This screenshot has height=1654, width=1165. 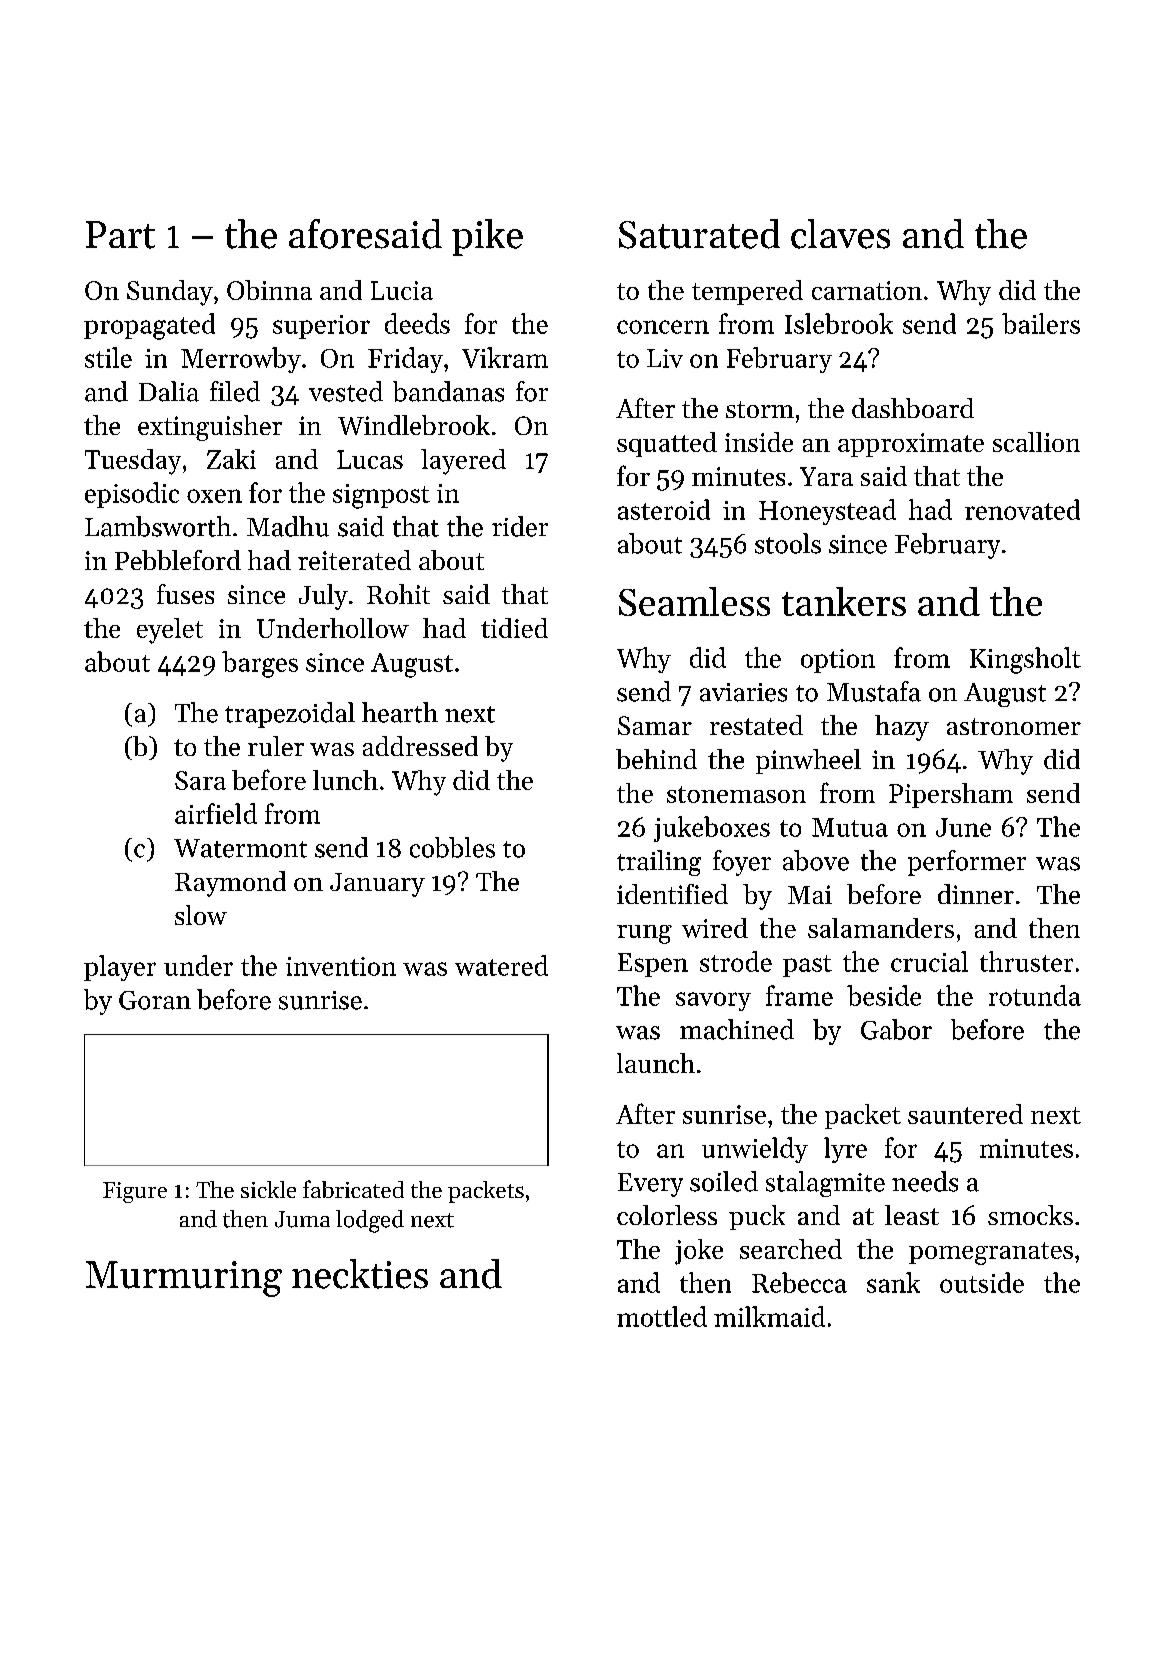 What do you see at coordinates (1036, 442) in the screenshot?
I see `scallion` at bounding box center [1036, 442].
